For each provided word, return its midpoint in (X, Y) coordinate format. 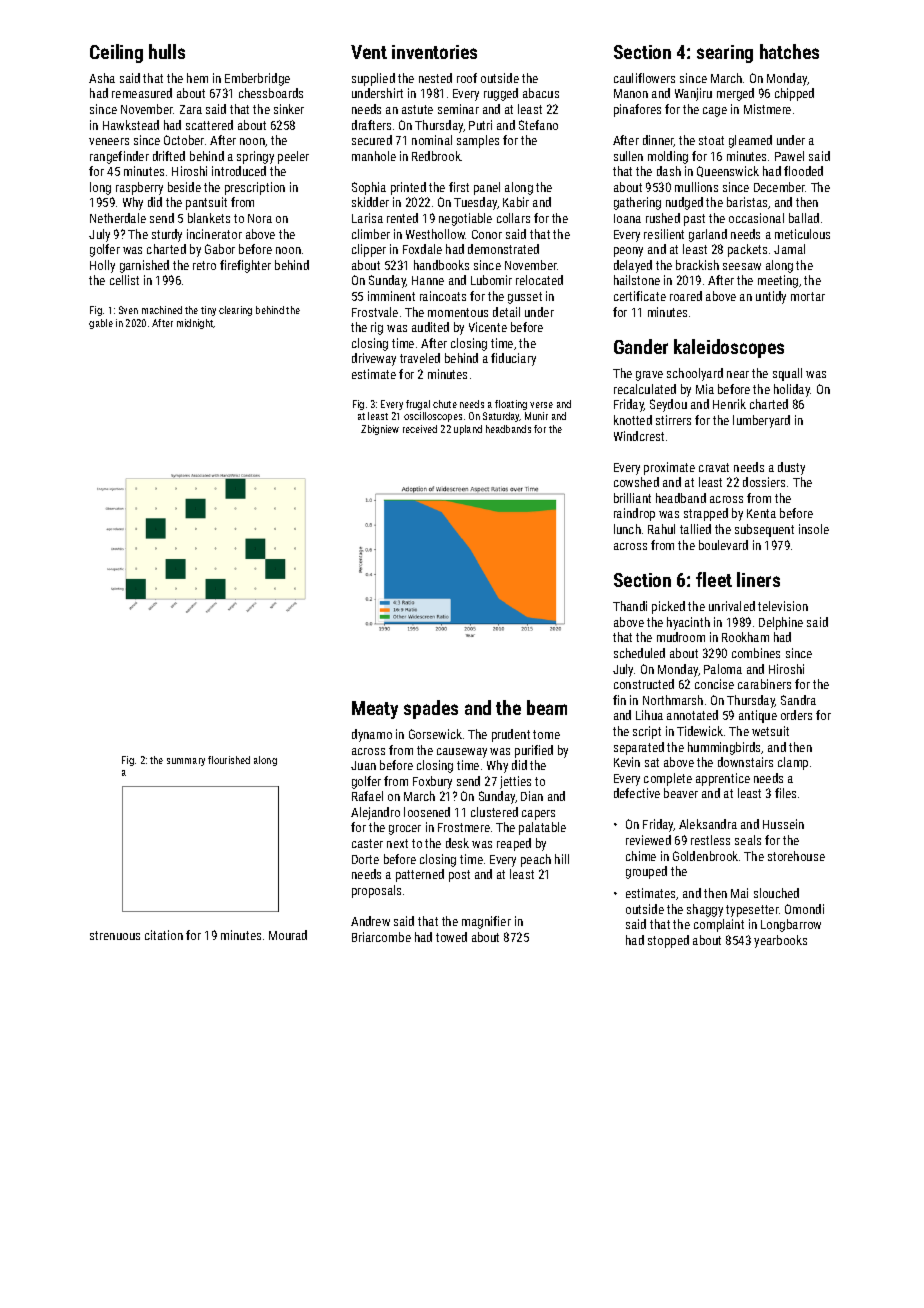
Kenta (761, 513)
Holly (102, 266)
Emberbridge (257, 79)
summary (186, 762)
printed (408, 188)
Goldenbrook (705, 856)
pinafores (637, 110)
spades (431, 709)
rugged (501, 94)
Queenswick (728, 171)
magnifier (486, 922)
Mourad (288, 935)
